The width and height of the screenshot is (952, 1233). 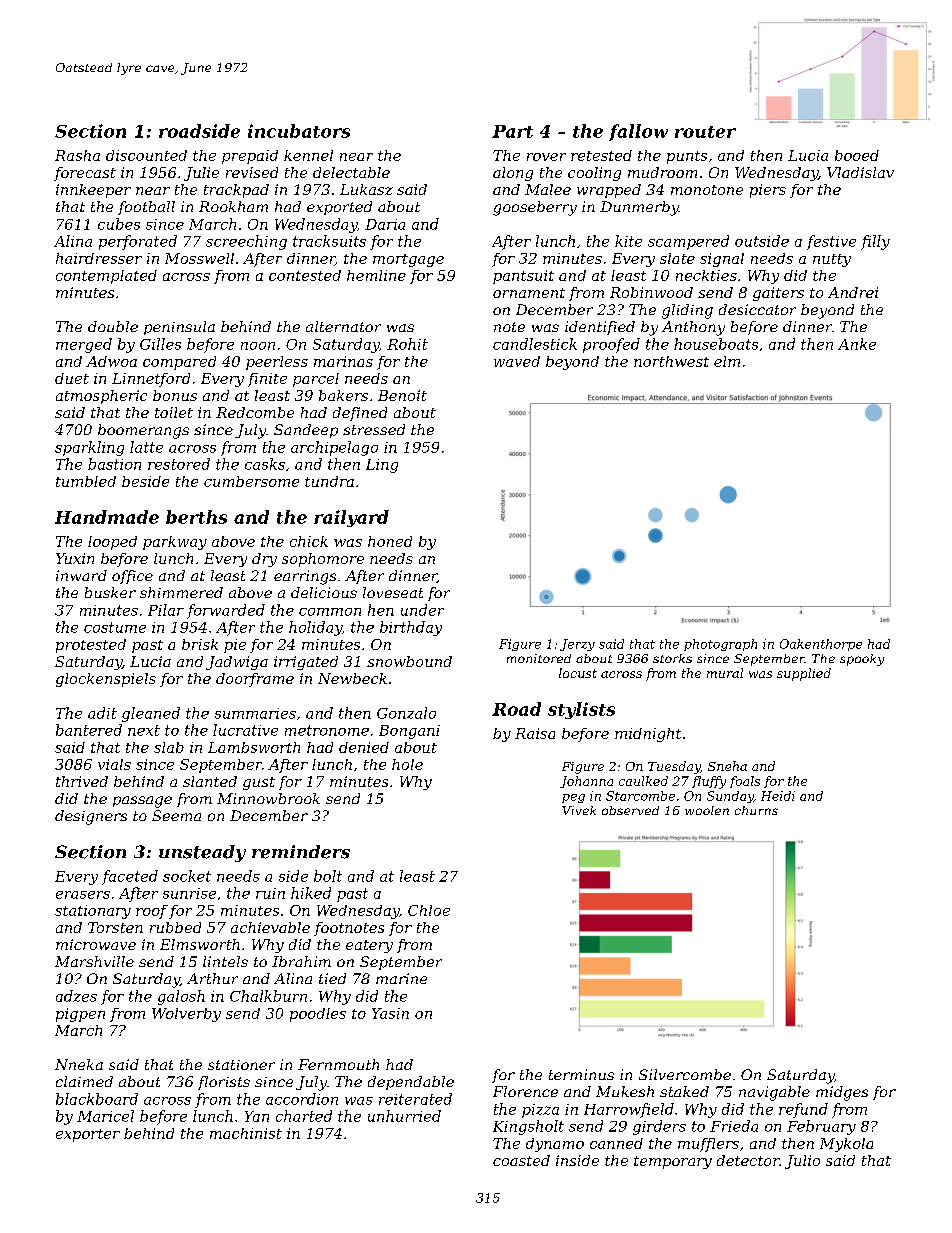 What do you see at coordinates (821, 645) in the screenshot?
I see `Oakenthorpe` at bounding box center [821, 645].
